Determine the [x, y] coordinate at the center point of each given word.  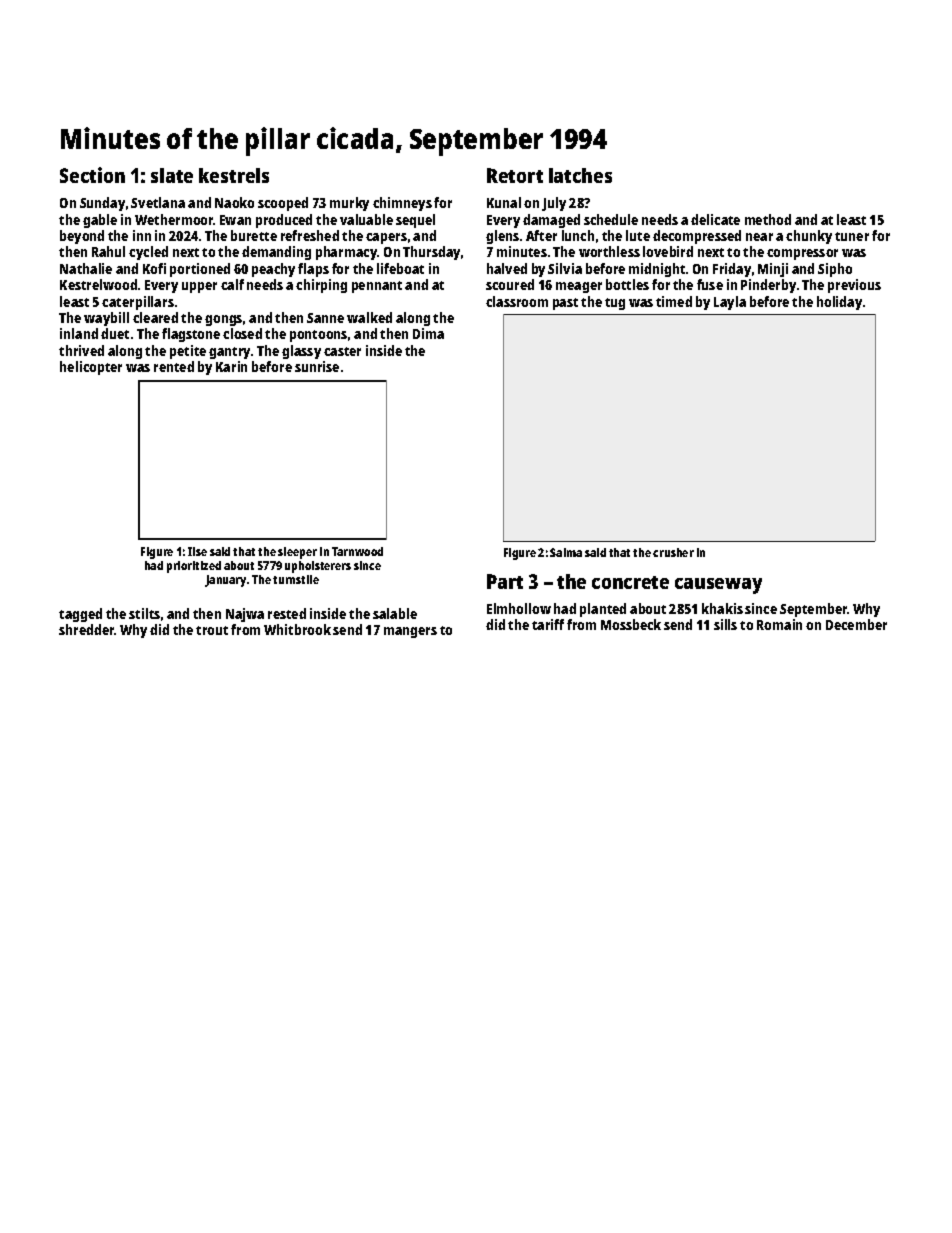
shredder [87, 629]
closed [242, 333]
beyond [82, 237]
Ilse [197, 551]
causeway [718, 586]
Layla [730, 303]
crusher [673, 552]
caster [342, 351]
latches [580, 175]
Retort [515, 175]
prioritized [194, 567]
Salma [566, 552]
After [541, 235]
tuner [852, 236]
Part [505, 581]
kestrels [234, 175]
